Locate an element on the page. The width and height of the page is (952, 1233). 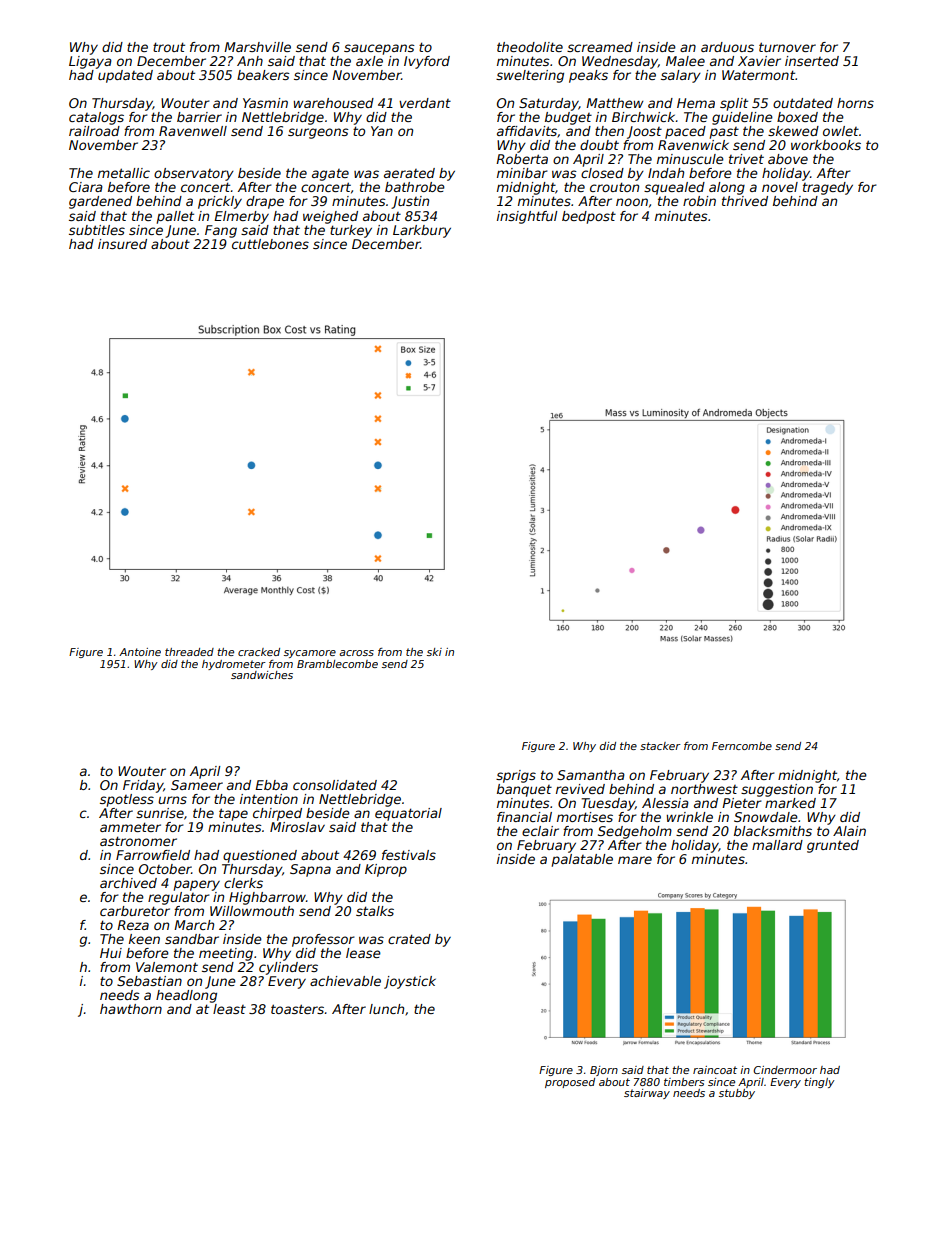
Ferncombe is located at coordinates (742, 746).
